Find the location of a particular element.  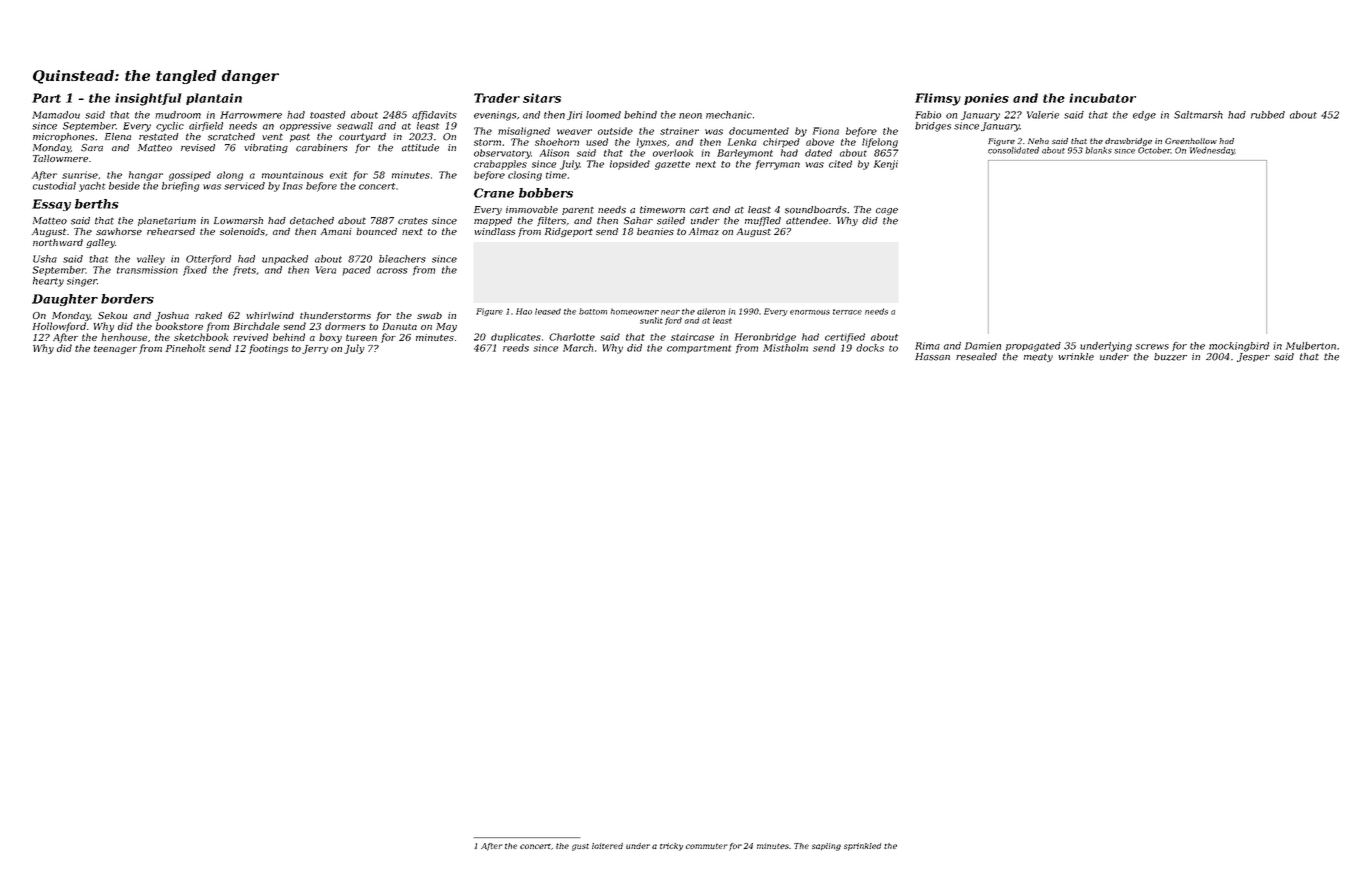

Neha is located at coordinates (1038, 141).
